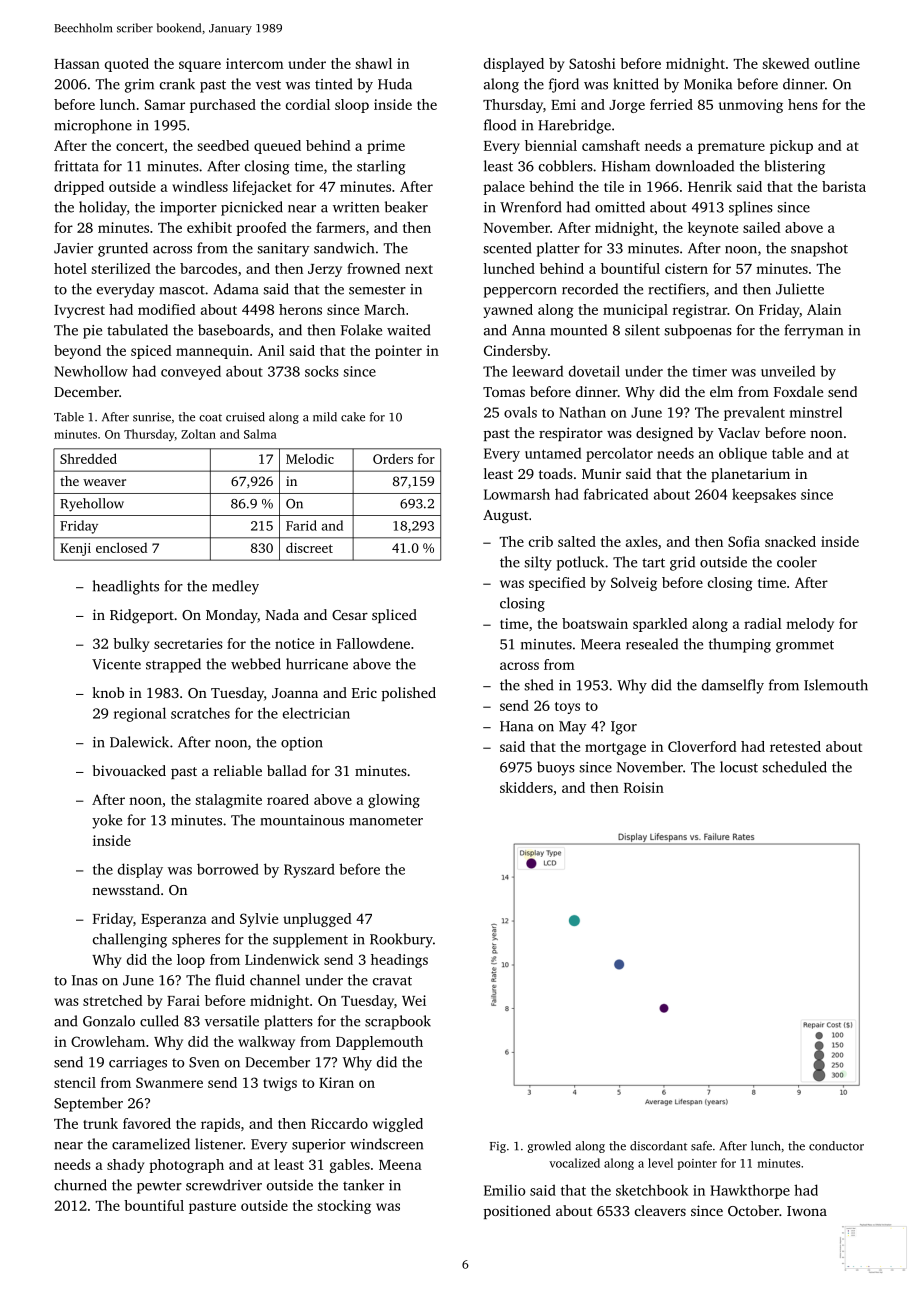 The width and height of the document is (924, 1308). I want to click on bivouacked, so click(129, 770).
